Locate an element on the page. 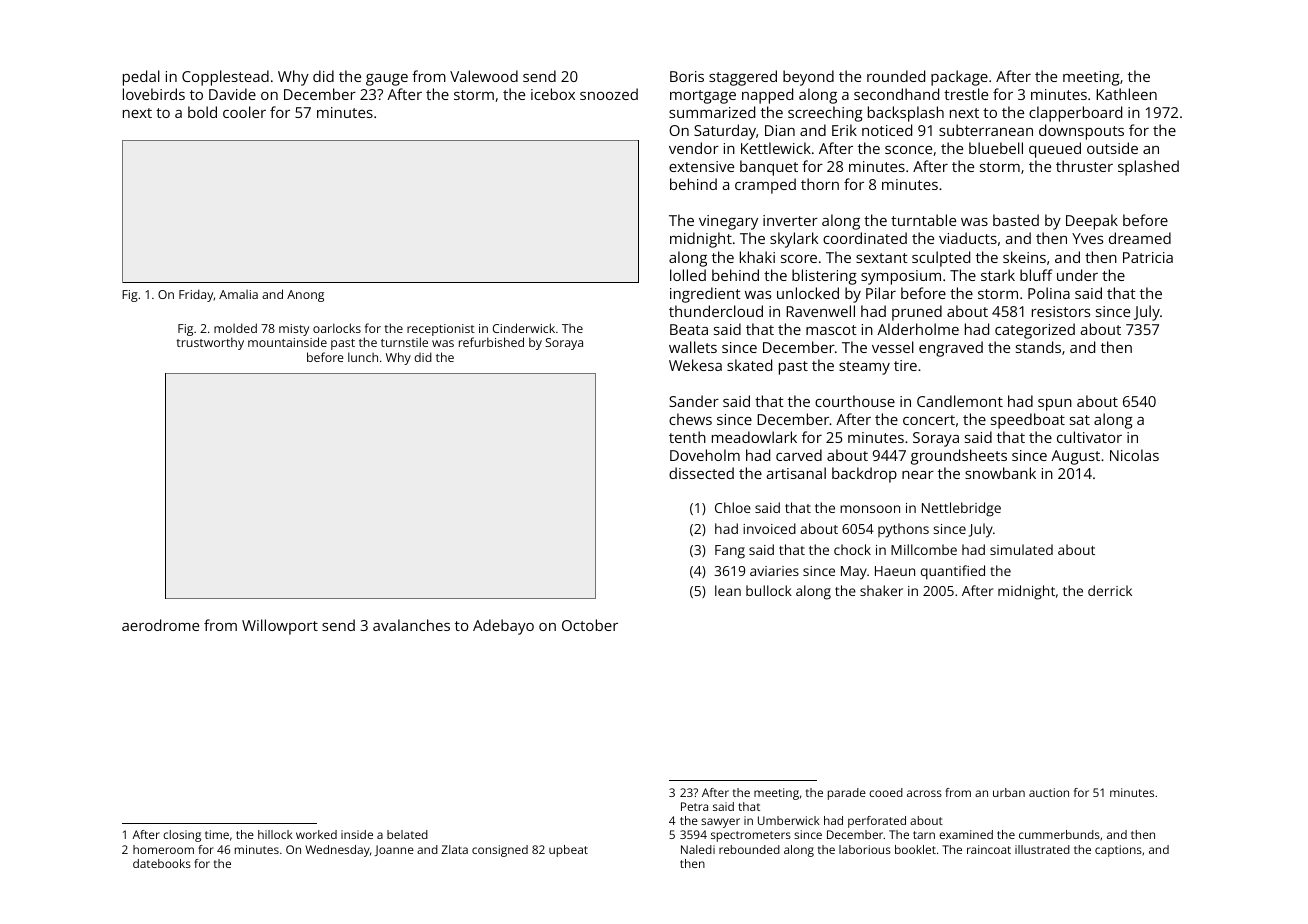 Image resolution: width=1308 pixels, height=924 pixels. examined is located at coordinates (966, 834).
